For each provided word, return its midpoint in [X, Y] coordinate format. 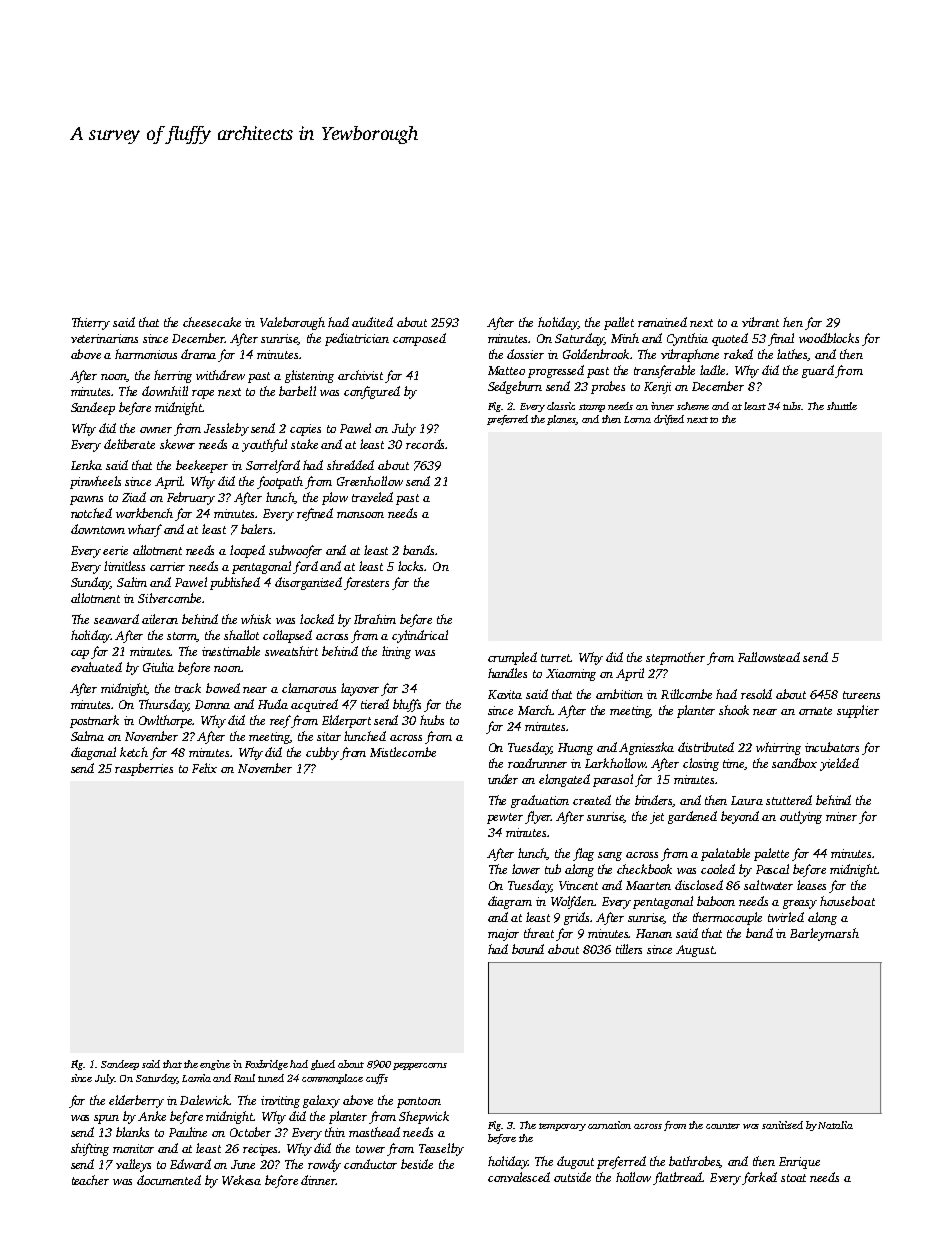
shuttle [842, 406]
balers [256, 529]
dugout [575, 1162]
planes [561, 420]
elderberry [136, 1101]
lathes [792, 355]
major [503, 935]
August [695, 951]
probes [608, 387]
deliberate [129, 444]
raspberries [144, 769]
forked [759, 1178]
